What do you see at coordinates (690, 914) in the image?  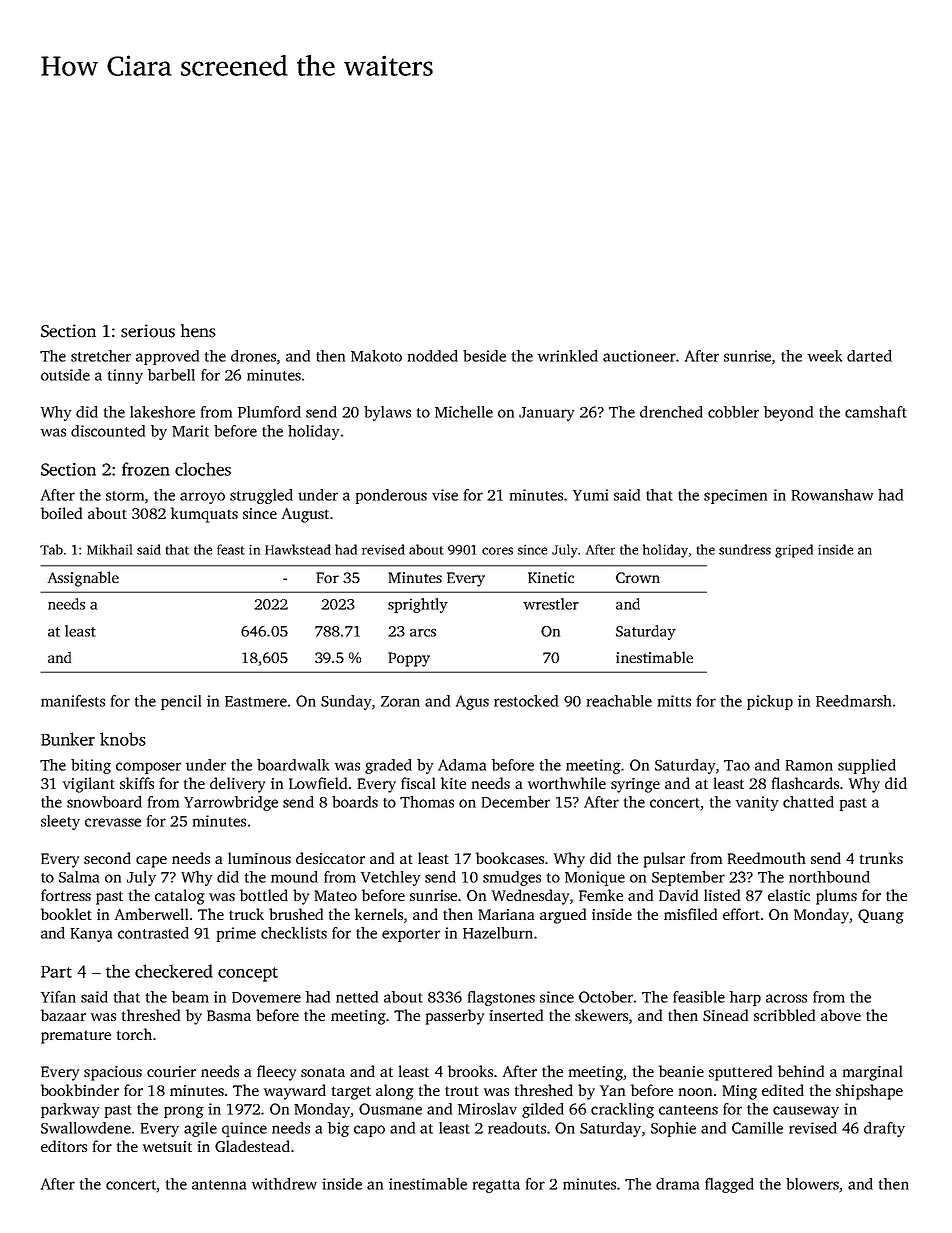 I see `misfiled` at bounding box center [690, 914].
